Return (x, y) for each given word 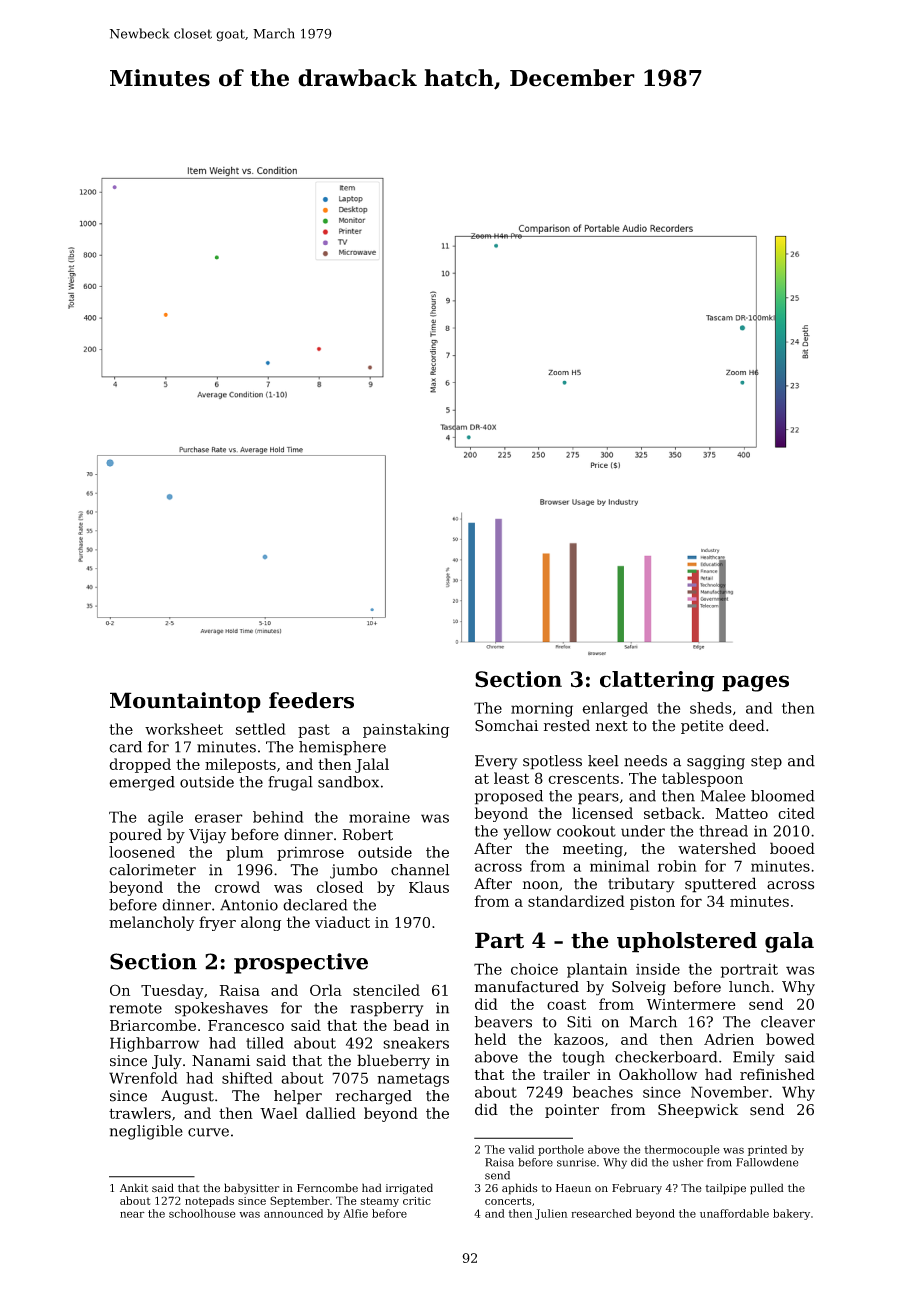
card (125, 747)
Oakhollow (658, 1074)
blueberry (393, 1062)
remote (136, 1008)
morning (542, 709)
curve (208, 1132)
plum (244, 853)
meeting (593, 850)
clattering (657, 681)
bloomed (783, 796)
